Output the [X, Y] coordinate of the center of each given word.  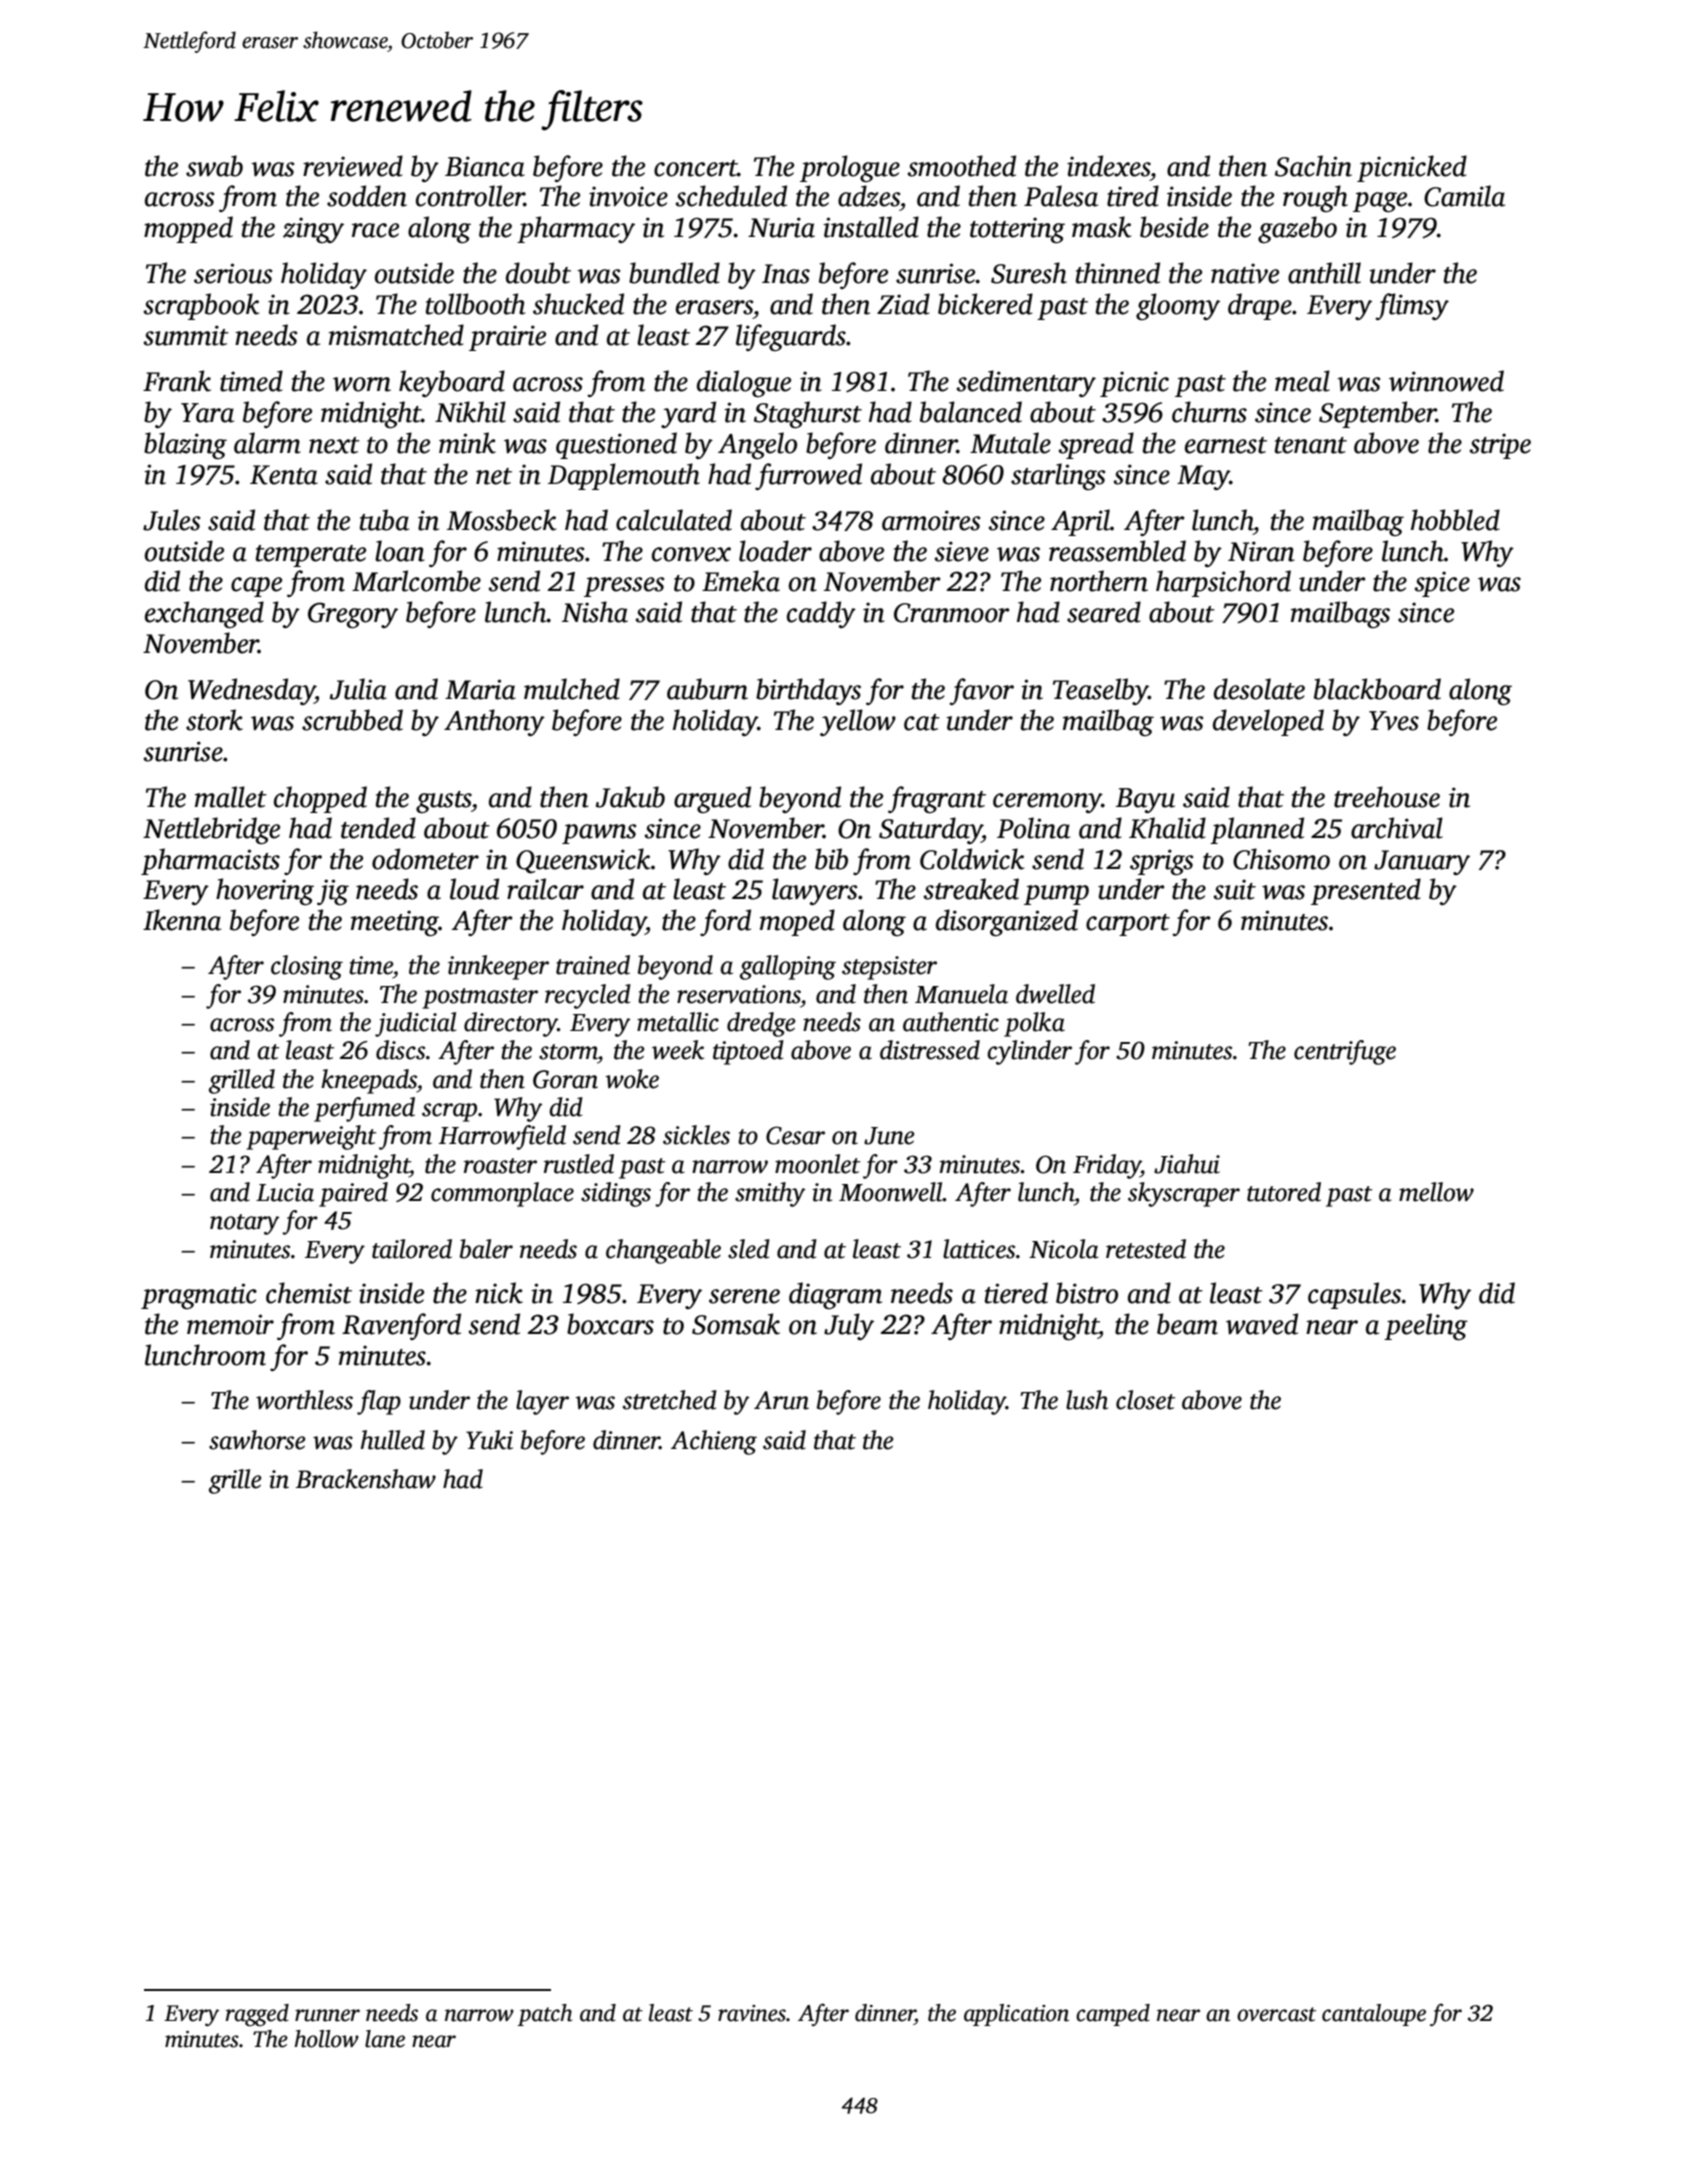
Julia [358, 689]
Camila [1464, 196]
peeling [1426, 1326]
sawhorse [257, 1440]
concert [696, 168]
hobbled [1455, 520]
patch [545, 2015]
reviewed [353, 166]
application [1016, 2015]
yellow [858, 722]
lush [1087, 1400]
